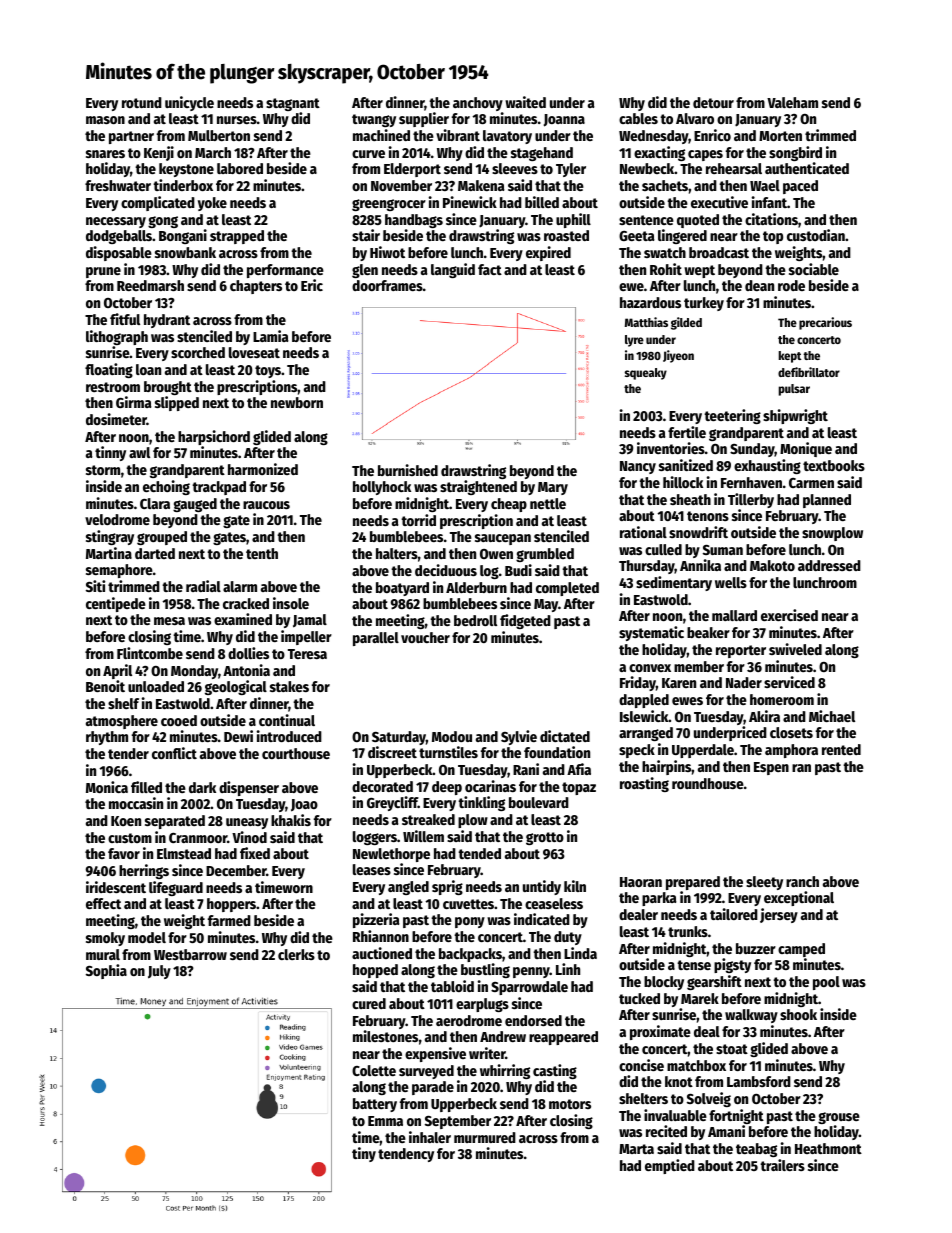 The image size is (952, 1233). What do you see at coordinates (95, 586) in the screenshot?
I see `Siti` at bounding box center [95, 586].
